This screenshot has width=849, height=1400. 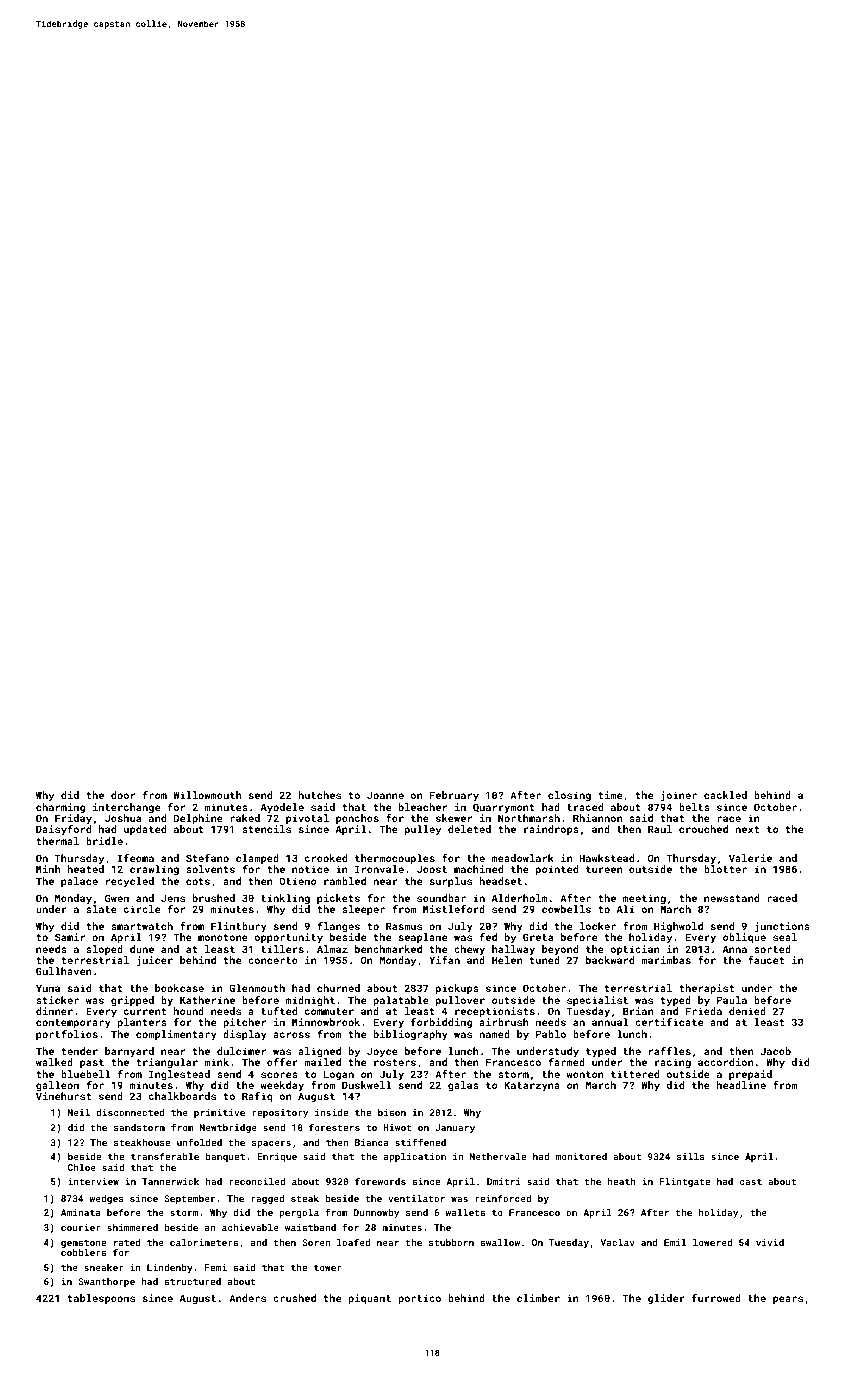 I want to click on sills, so click(x=691, y=1156).
